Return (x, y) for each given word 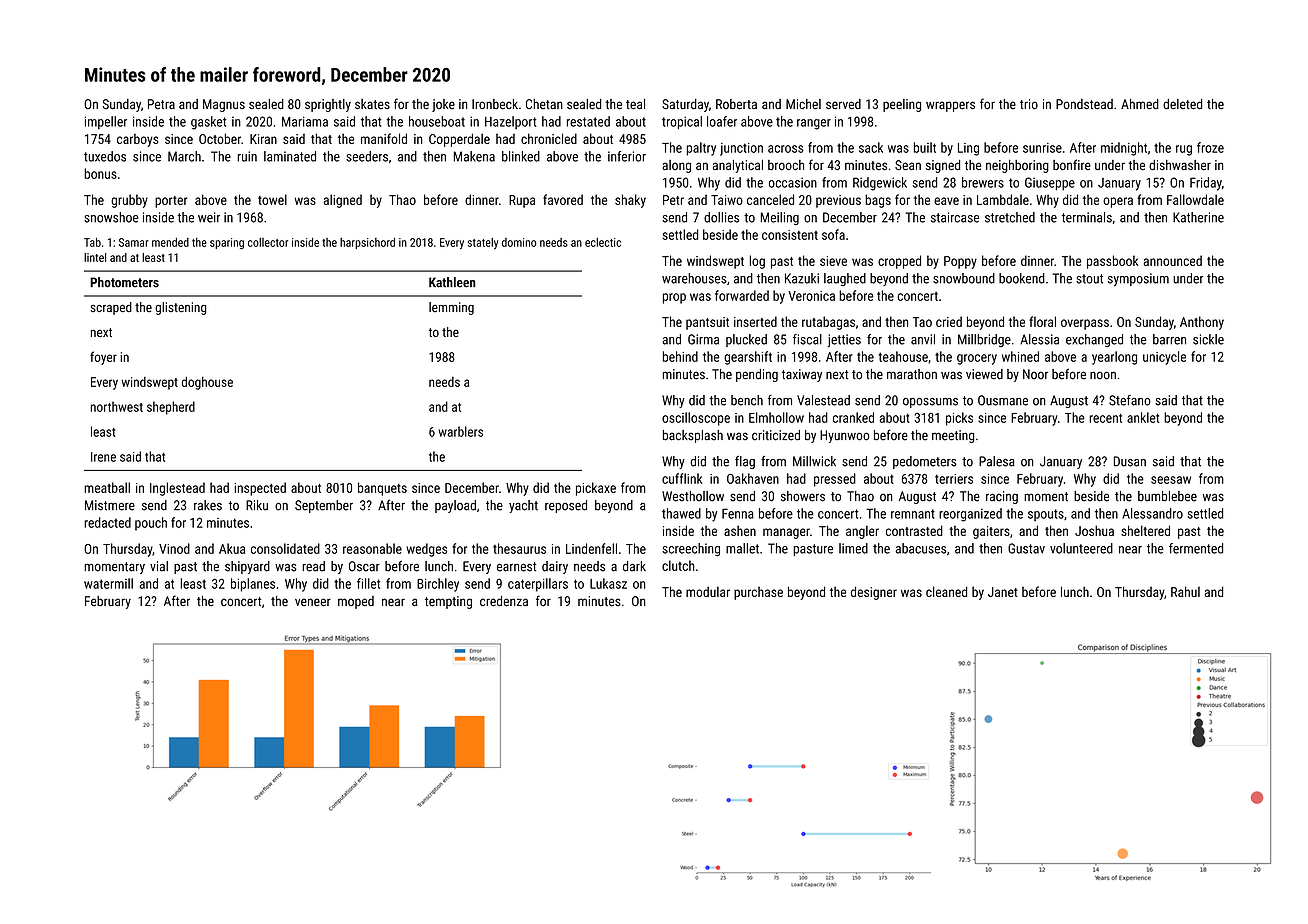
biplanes (253, 585)
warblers (460, 431)
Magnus (224, 105)
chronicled (549, 138)
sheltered (1145, 530)
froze (1210, 147)
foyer (103, 358)
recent (1105, 418)
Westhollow (693, 496)
